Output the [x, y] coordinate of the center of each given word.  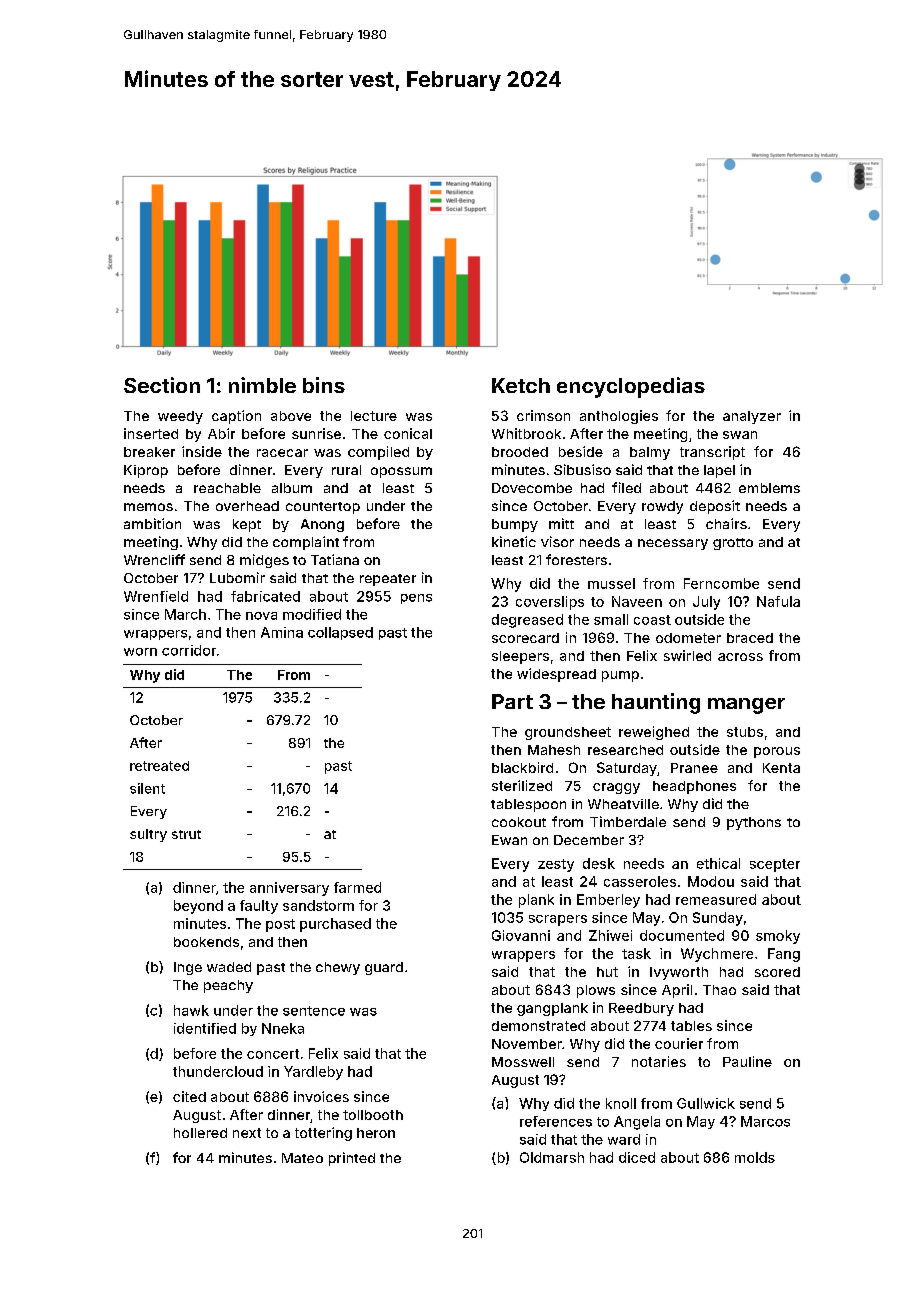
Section [162, 385]
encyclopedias [631, 387]
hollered [200, 1133]
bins [324, 385]
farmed [357, 887]
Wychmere [717, 955]
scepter [775, 865]
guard [384, 968]
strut [186, 834]
